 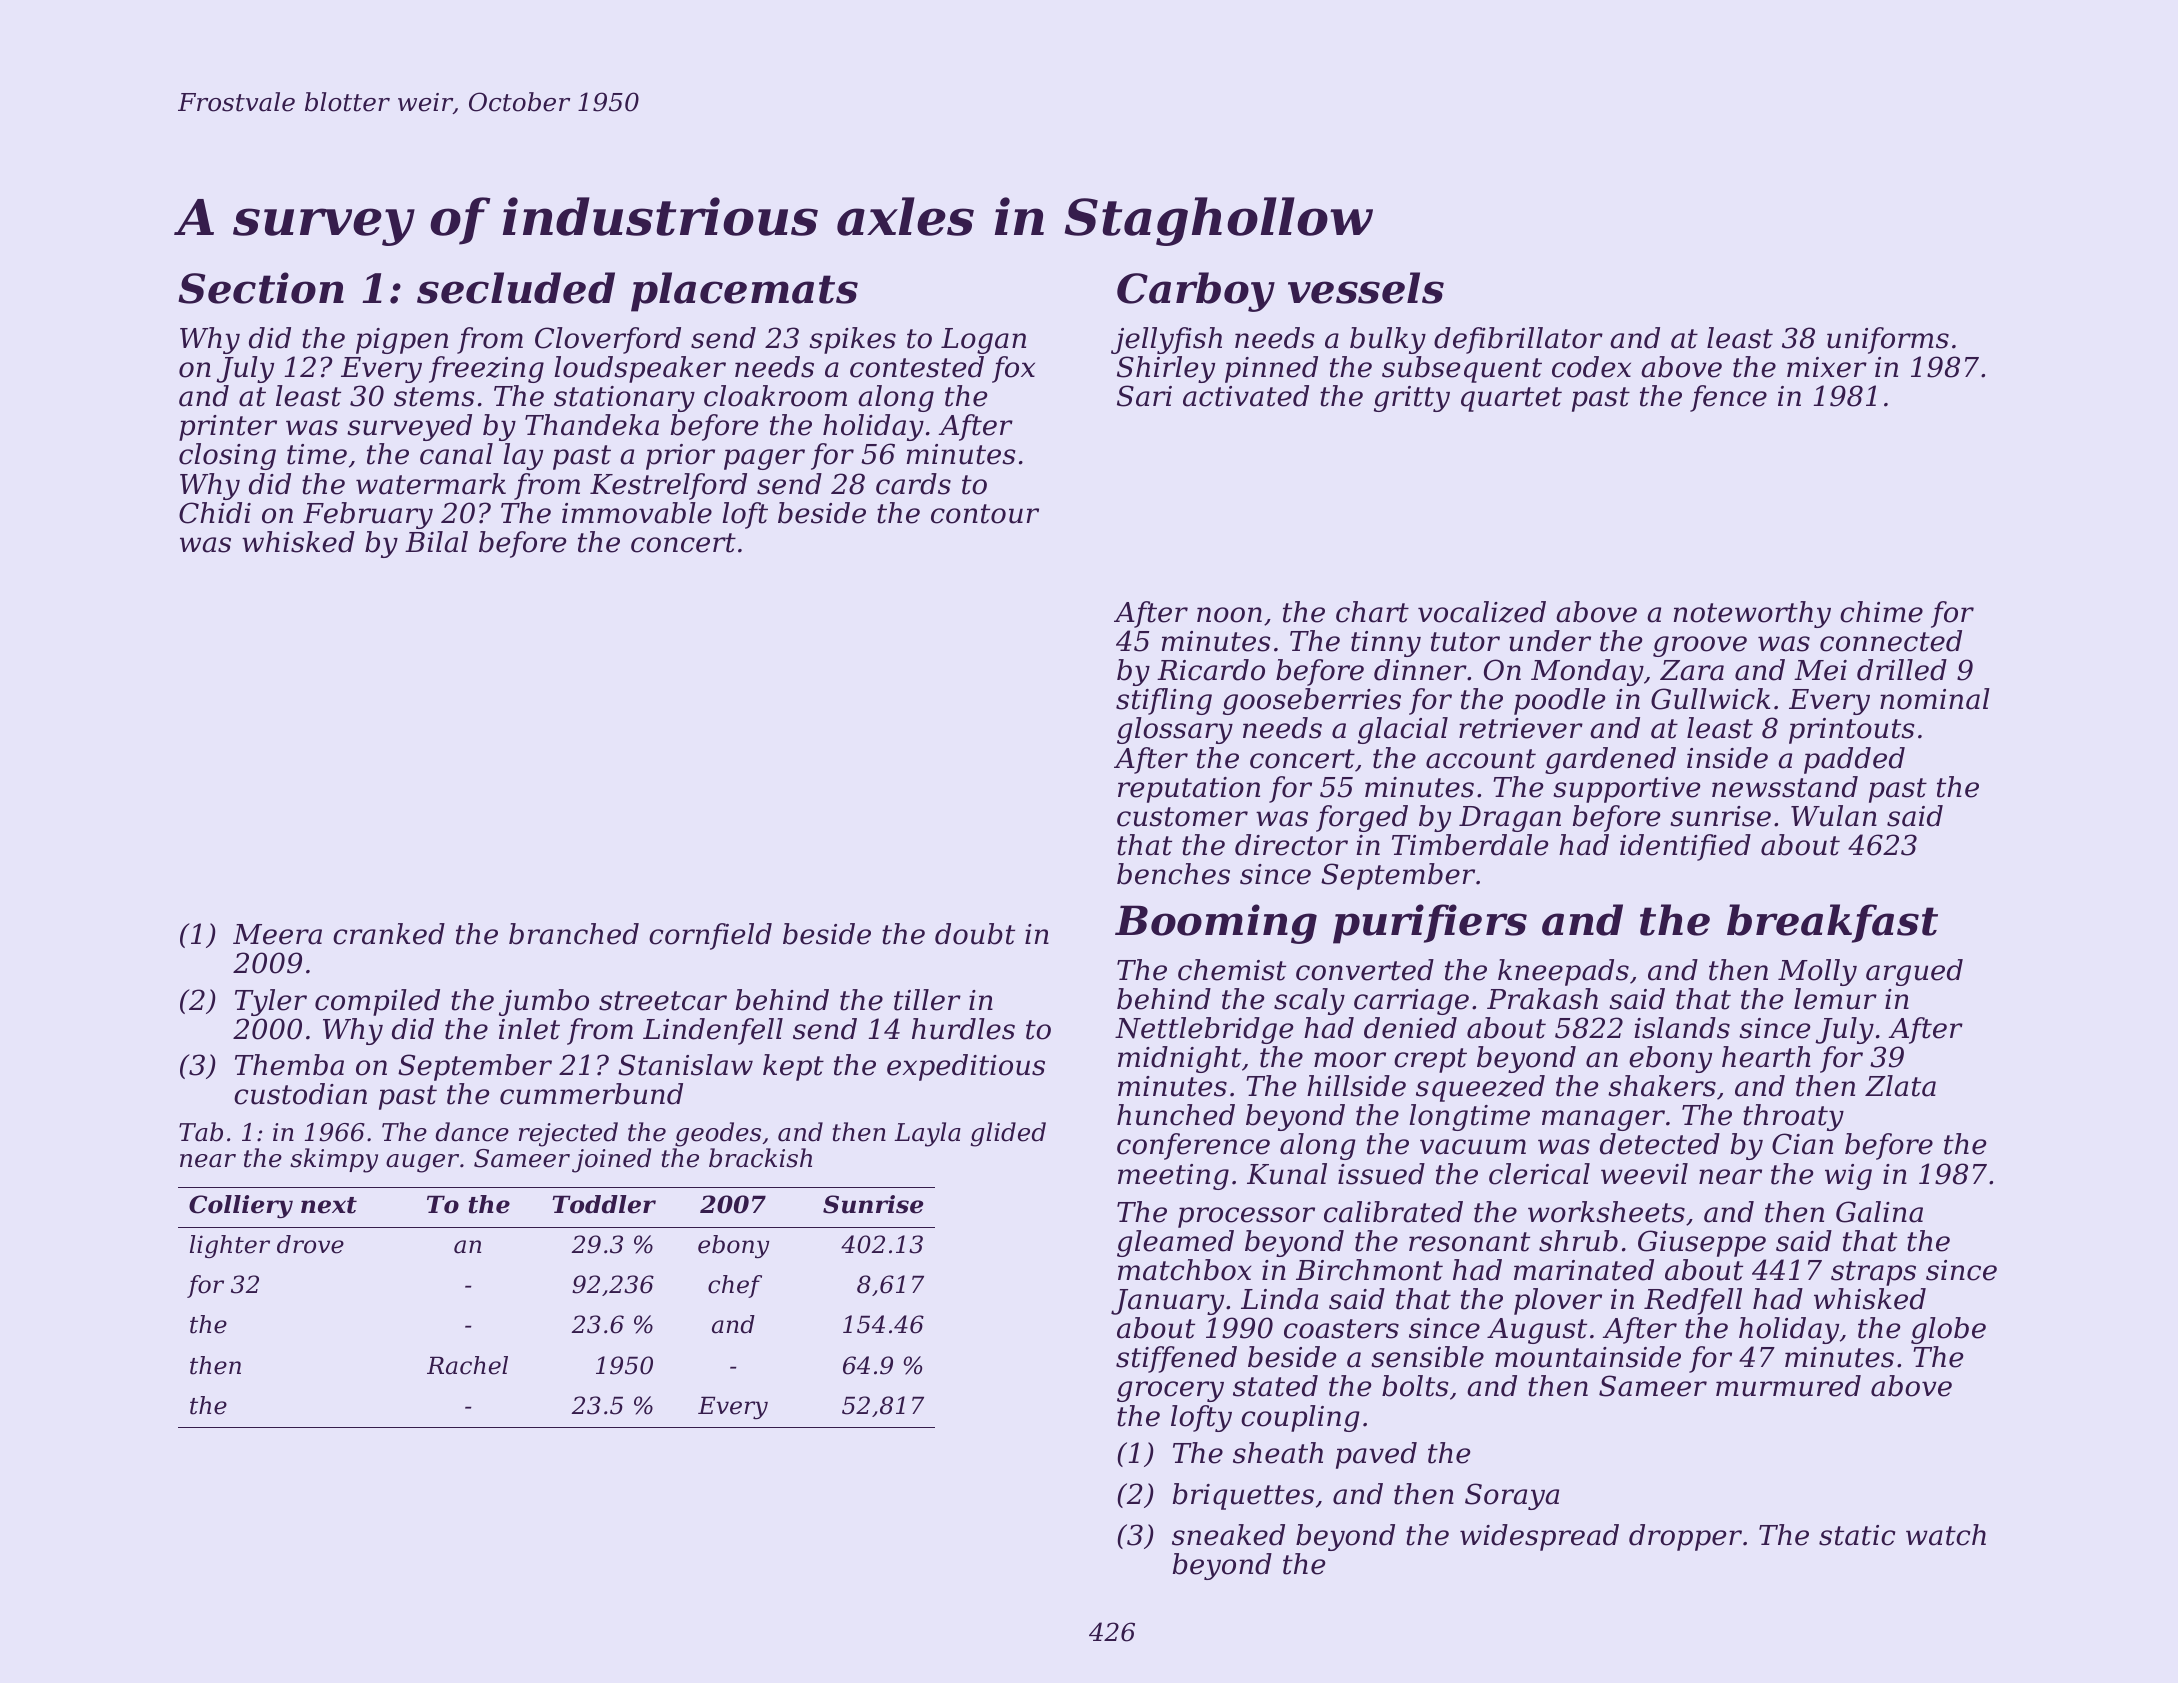 I want to click on doubt, so click(x=975, y=934).
